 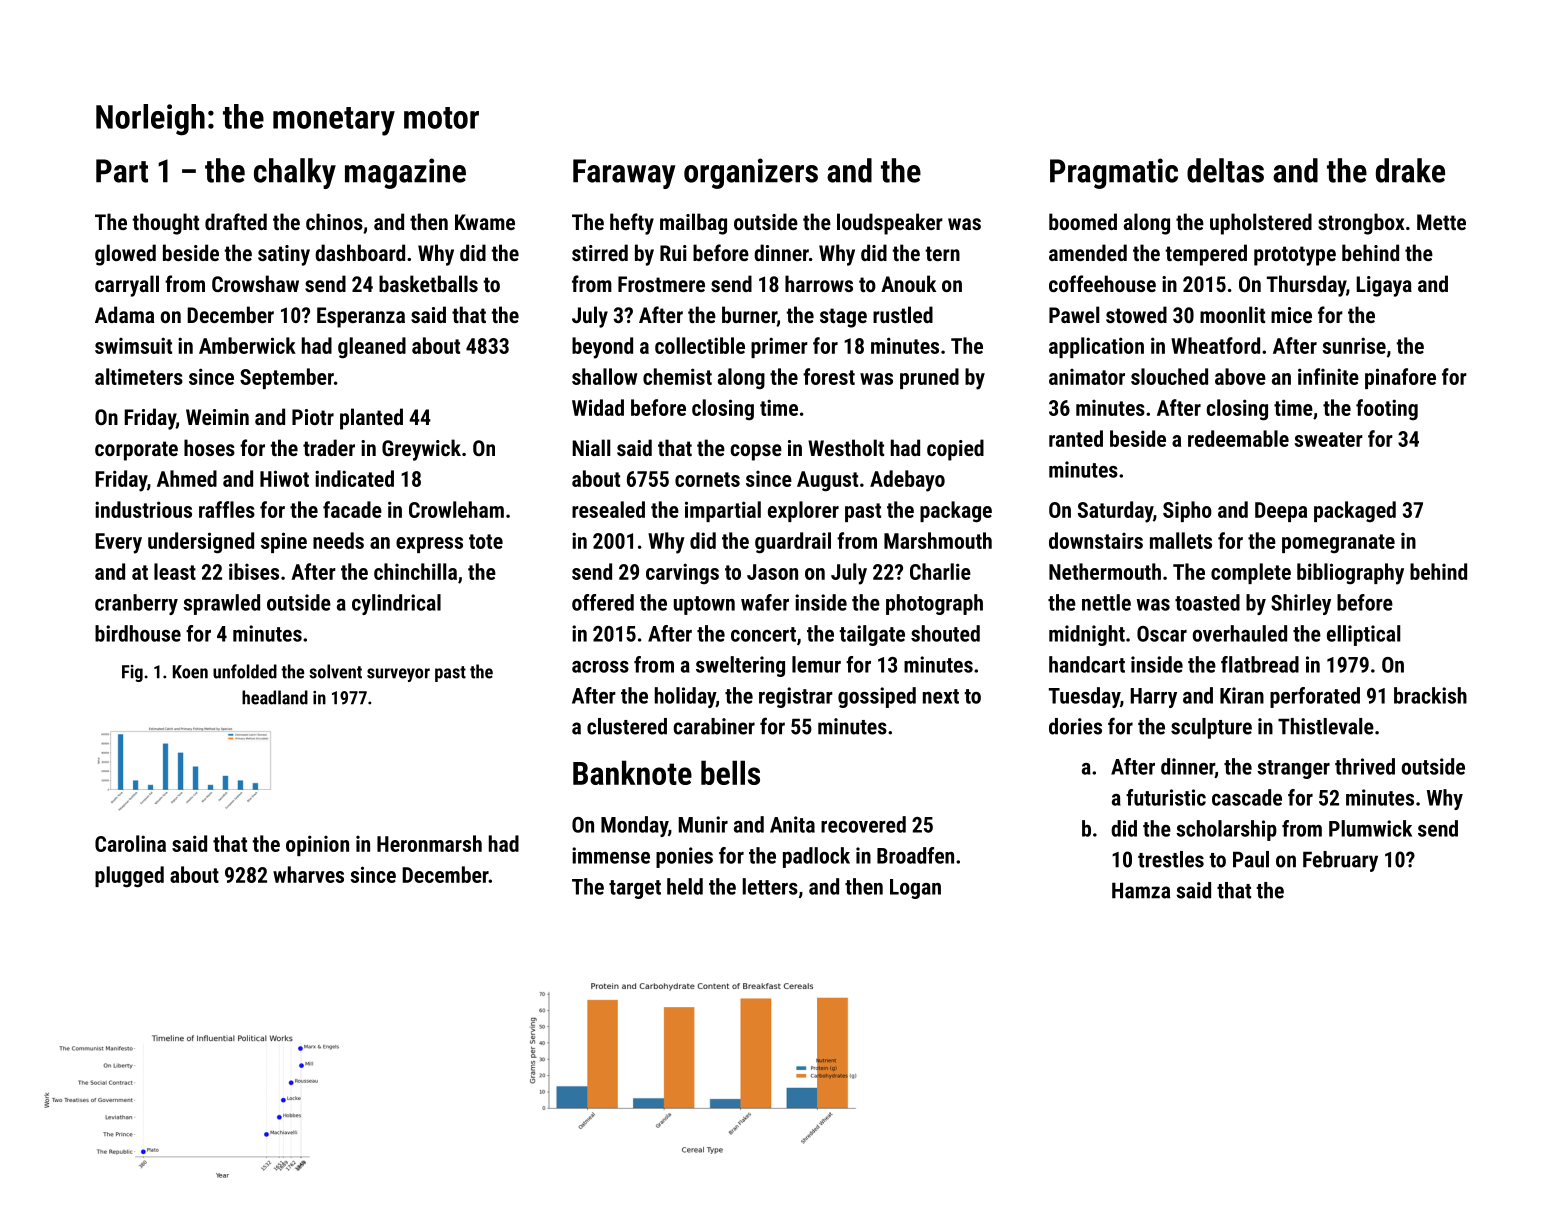 What do you see at coordinates (1354, 345) in the document?
I see `sunrise` at bounding box center [1354, 345].
